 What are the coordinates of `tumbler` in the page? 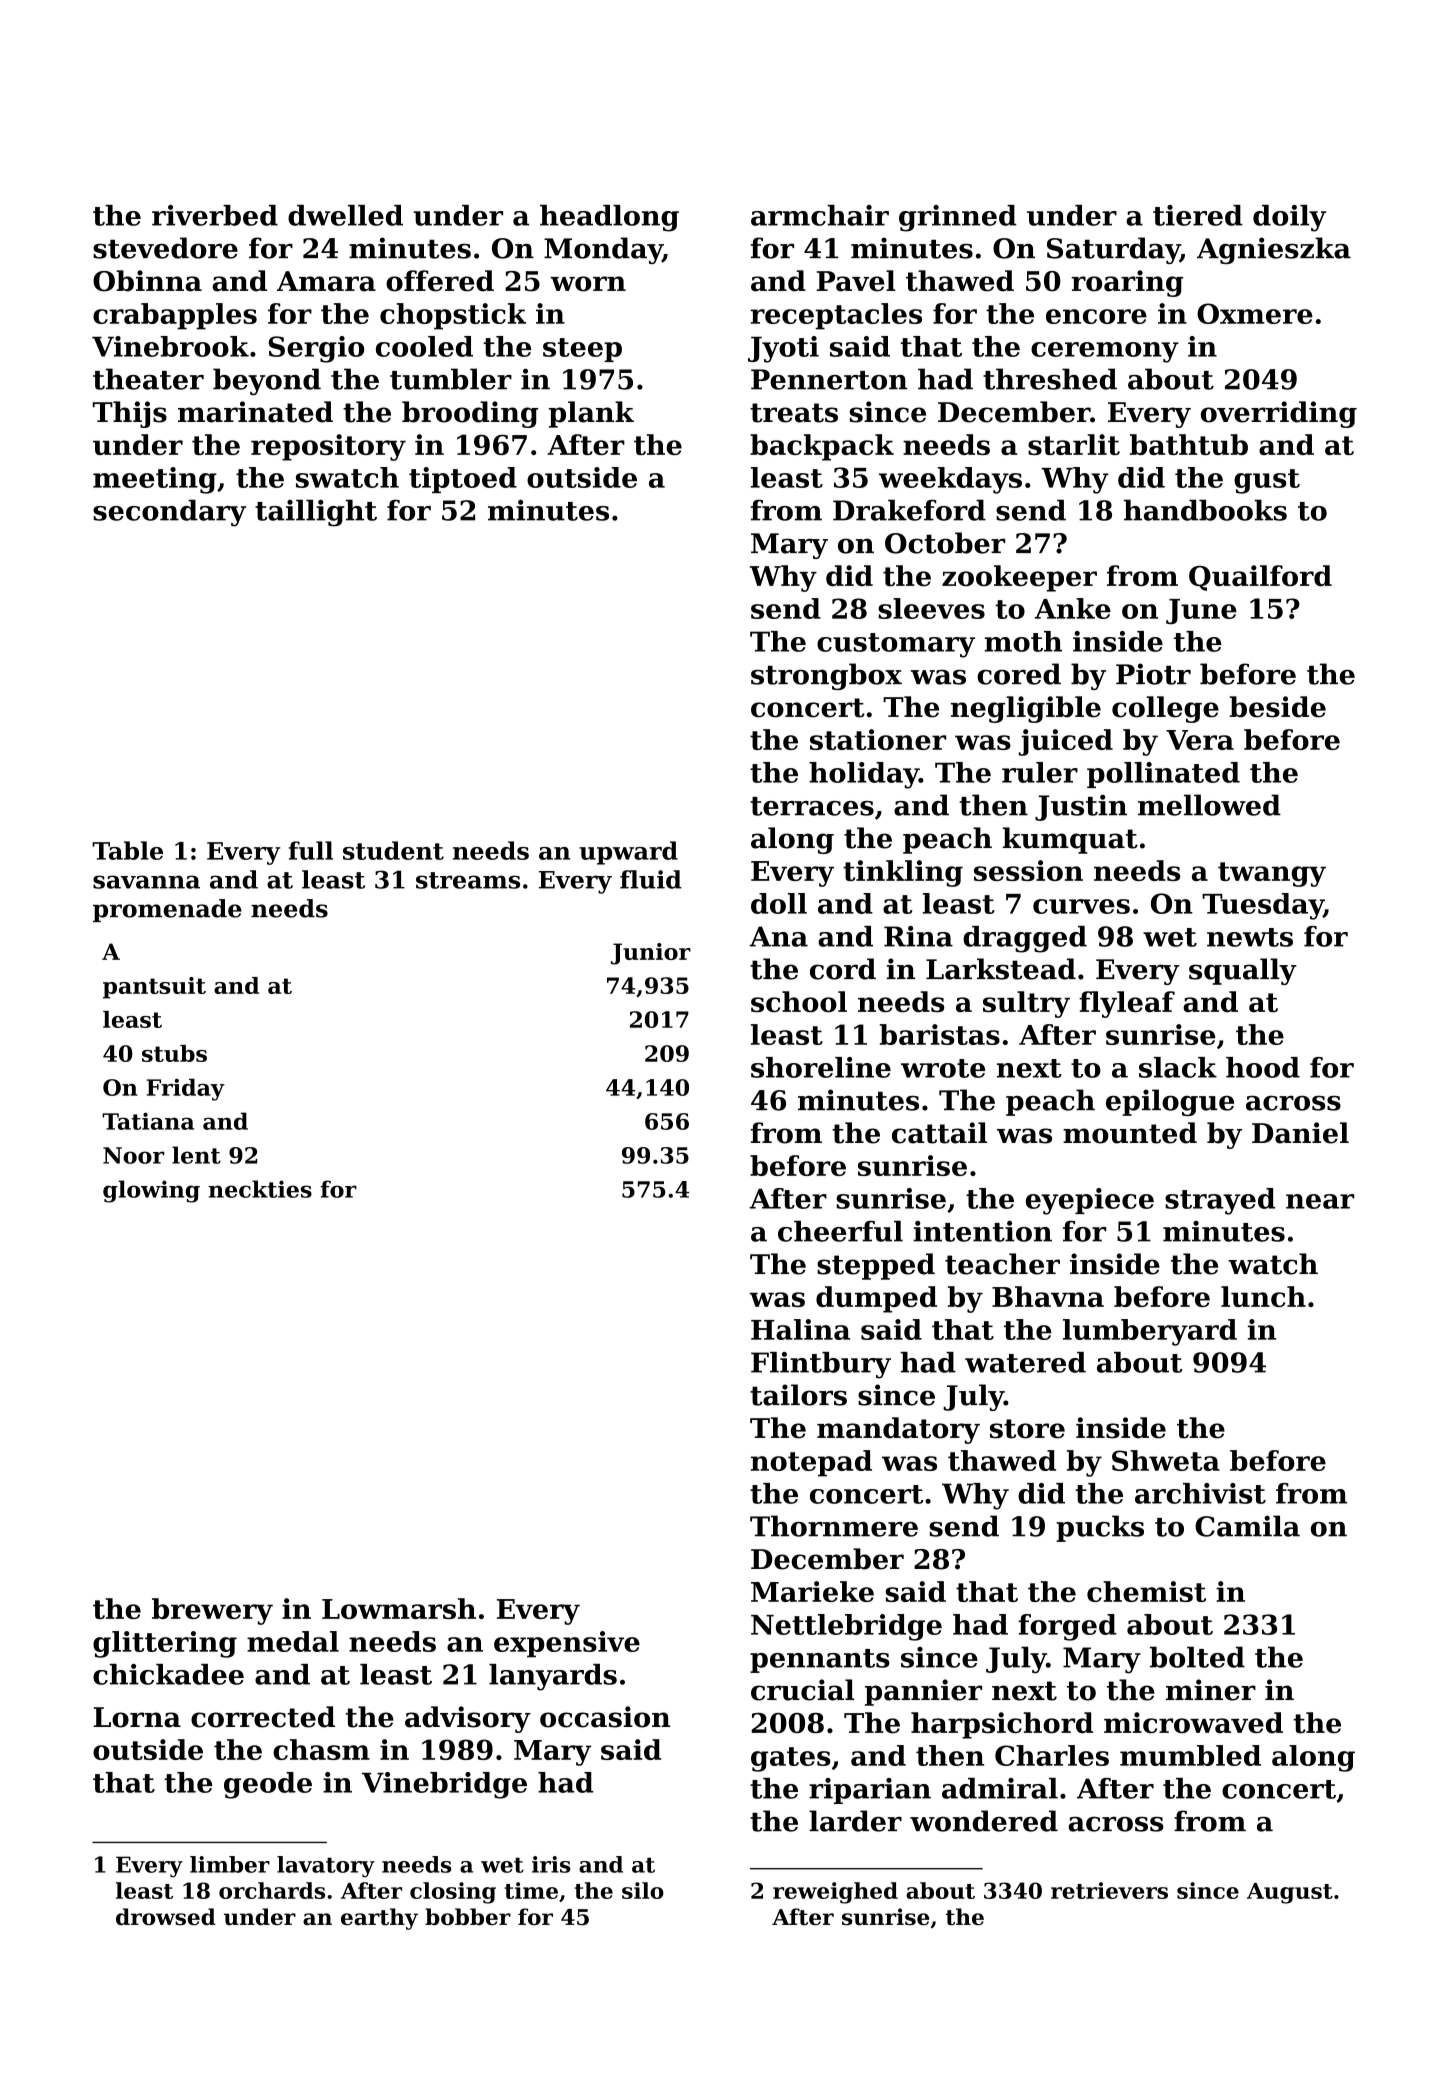 It's located at (451, 379).
